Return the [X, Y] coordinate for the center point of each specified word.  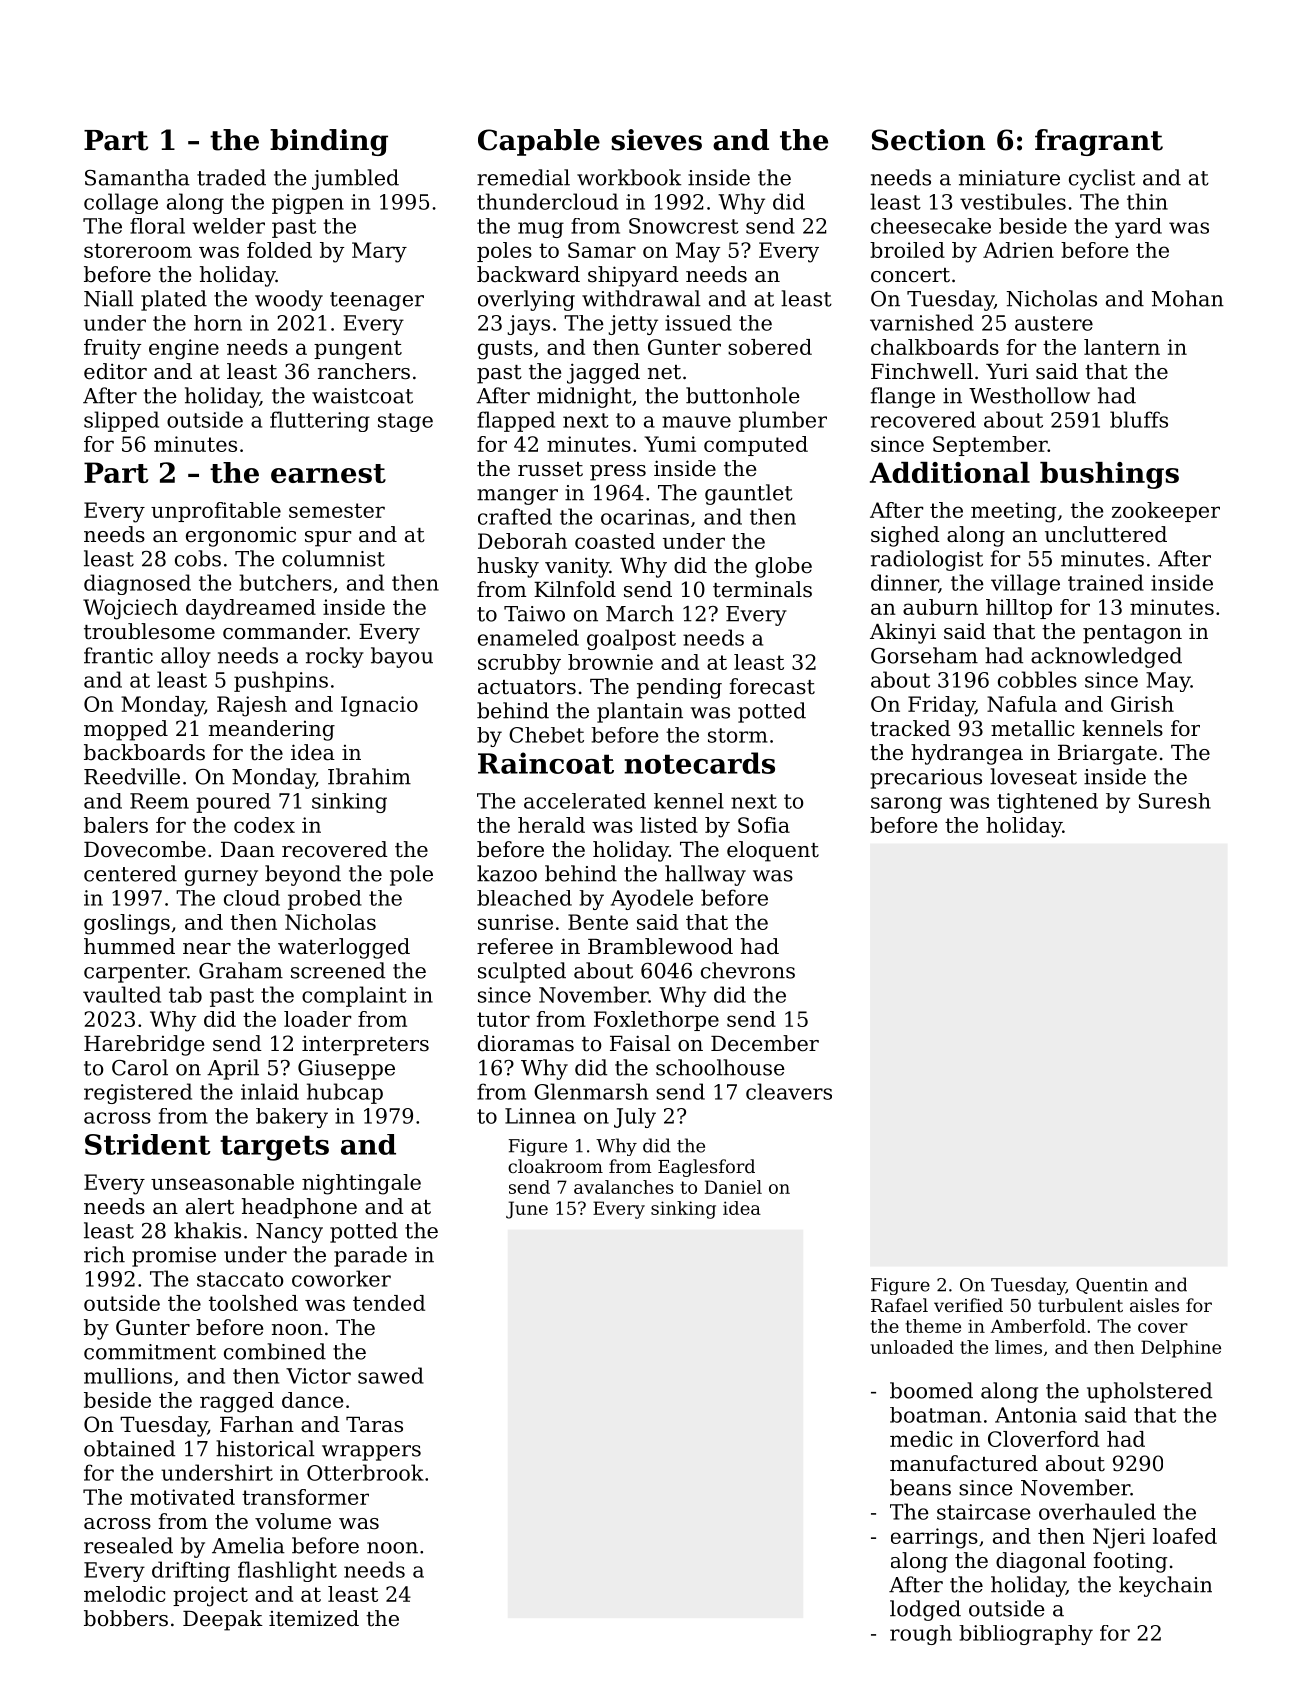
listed [669, 825]
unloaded [912, 1347]
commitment [150, 1352]
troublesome [149, 631]
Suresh [1175, 801]
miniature [1009, 178]
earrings [934, 1538]
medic [921, 1439]
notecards [699, 763]
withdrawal [641, 298]
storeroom [138, 250]
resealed [128, 1545]
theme [933, 1326]
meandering [272, 730]
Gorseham [924, 655]
